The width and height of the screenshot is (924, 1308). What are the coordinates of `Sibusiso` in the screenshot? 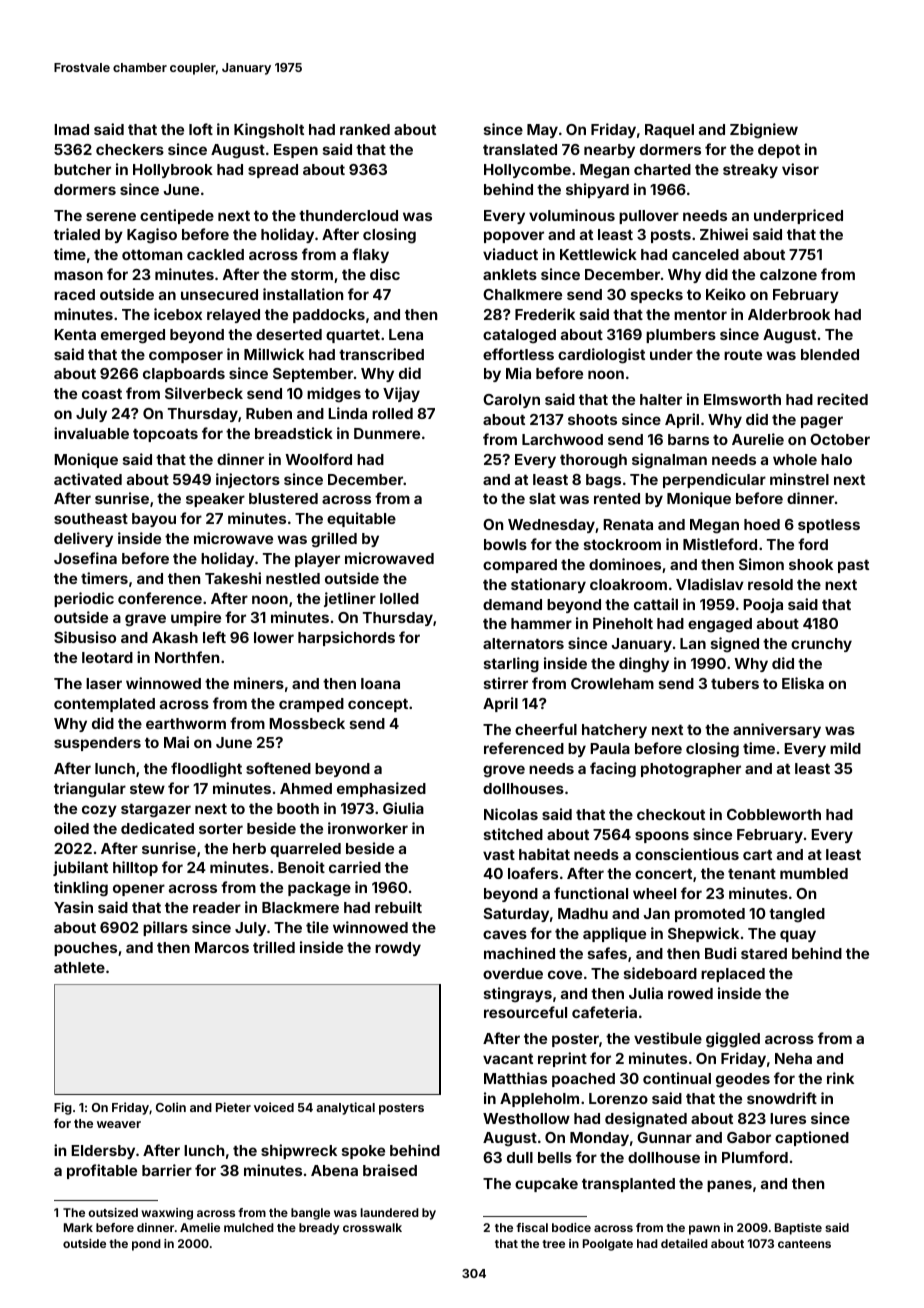 It's located at (85, 637).
